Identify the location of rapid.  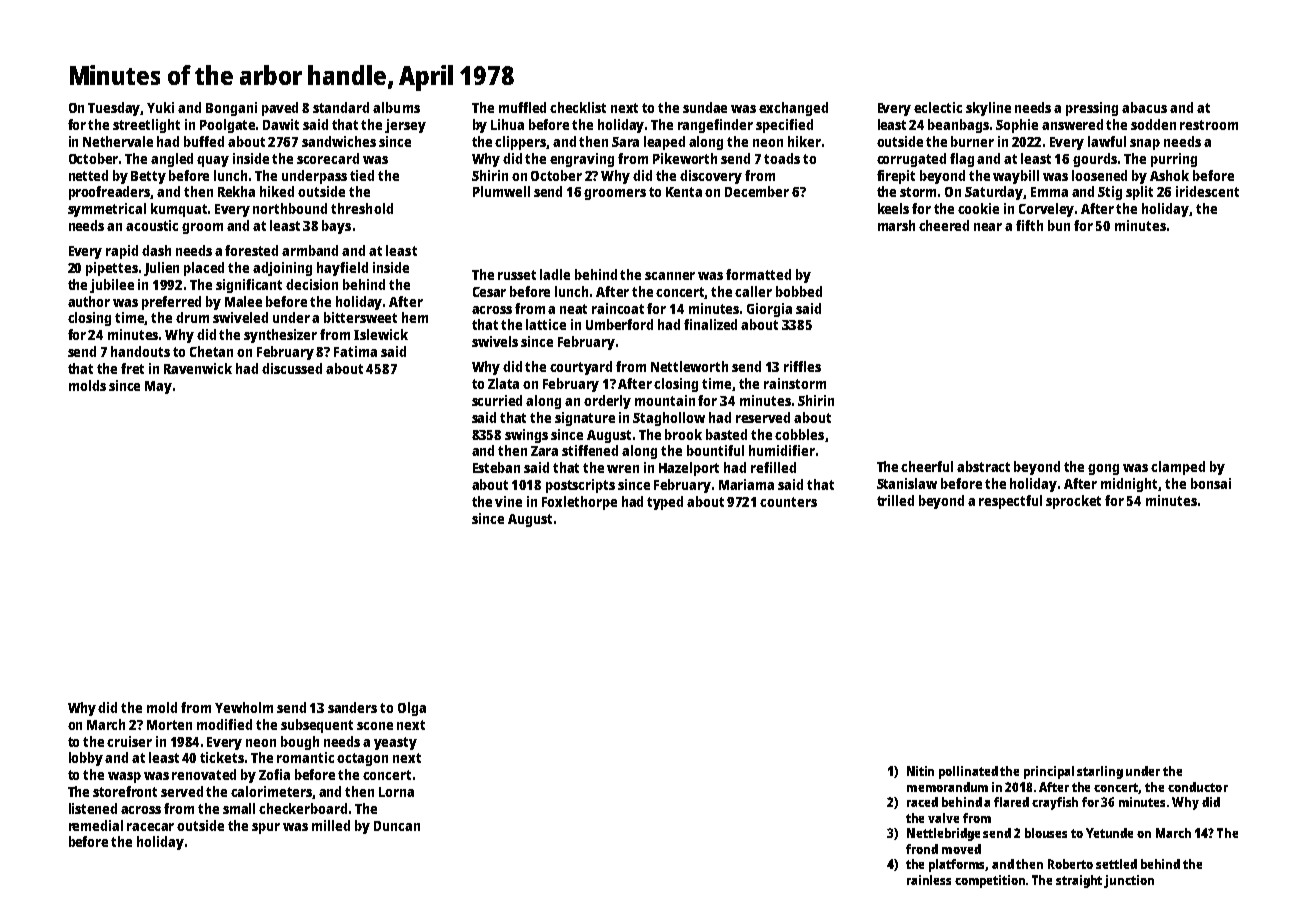
(122, 252).
